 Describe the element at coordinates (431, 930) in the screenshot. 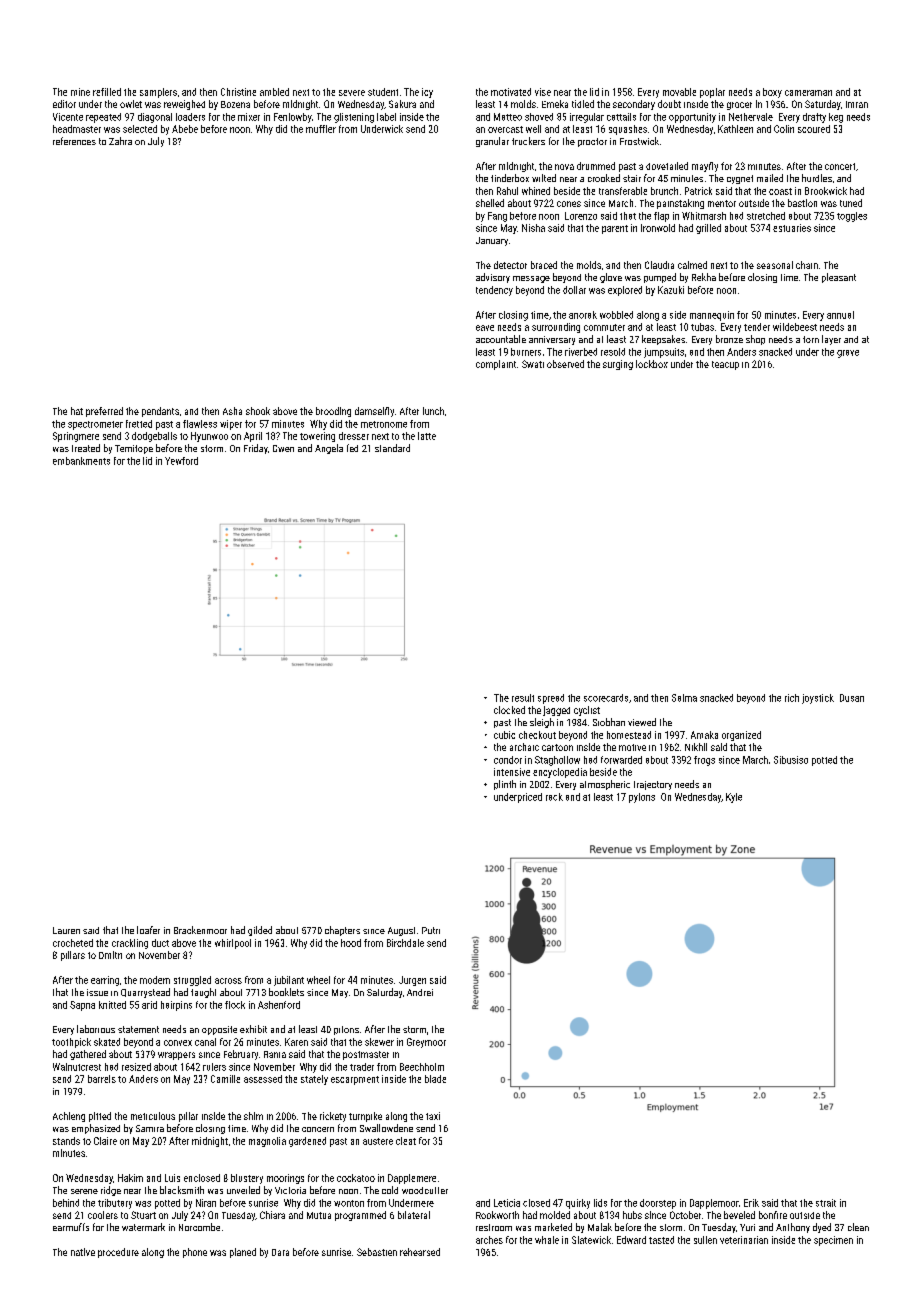

I see `Putri` at that location.
